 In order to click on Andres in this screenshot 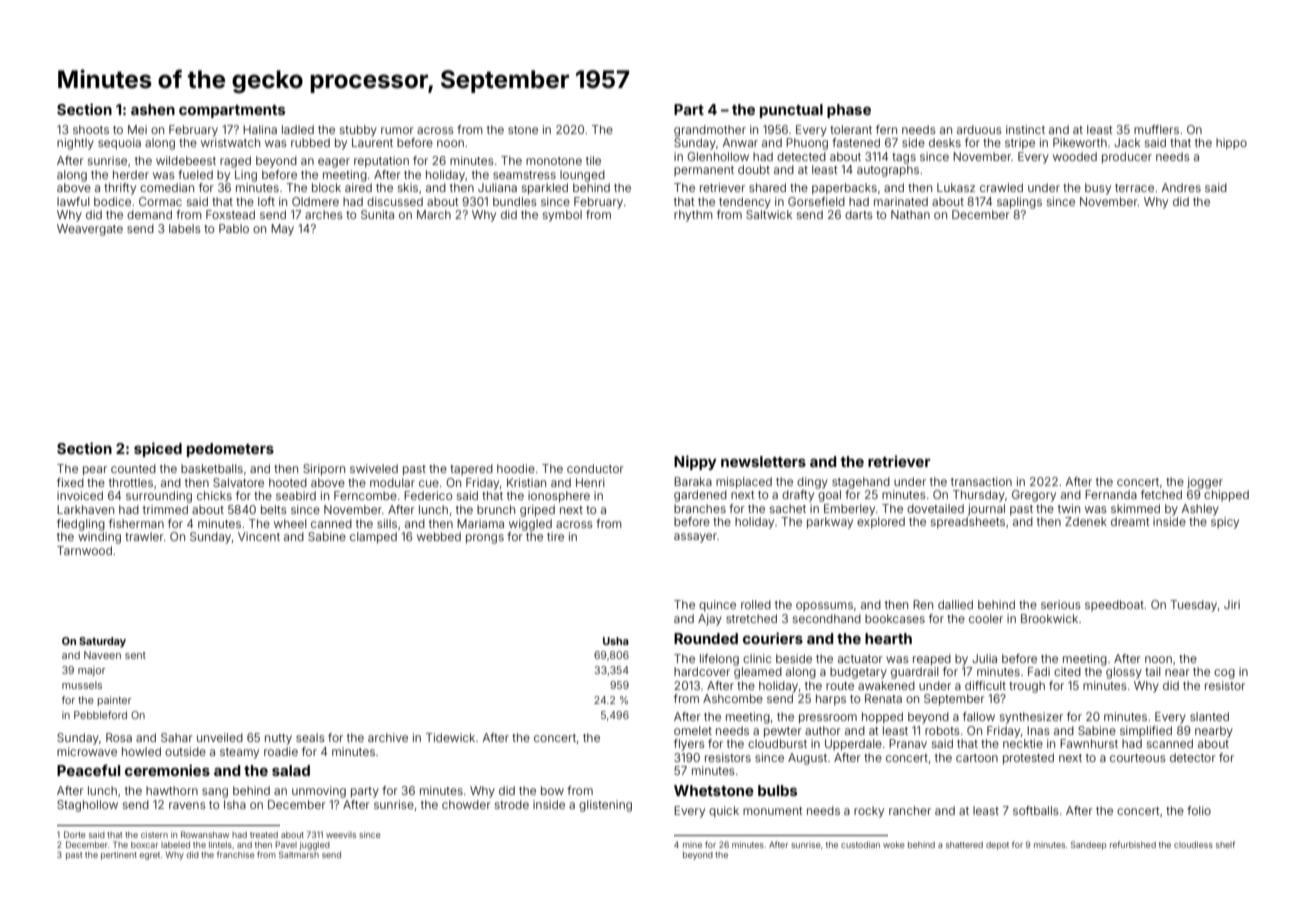, I will do `click(1181, 187)`.
